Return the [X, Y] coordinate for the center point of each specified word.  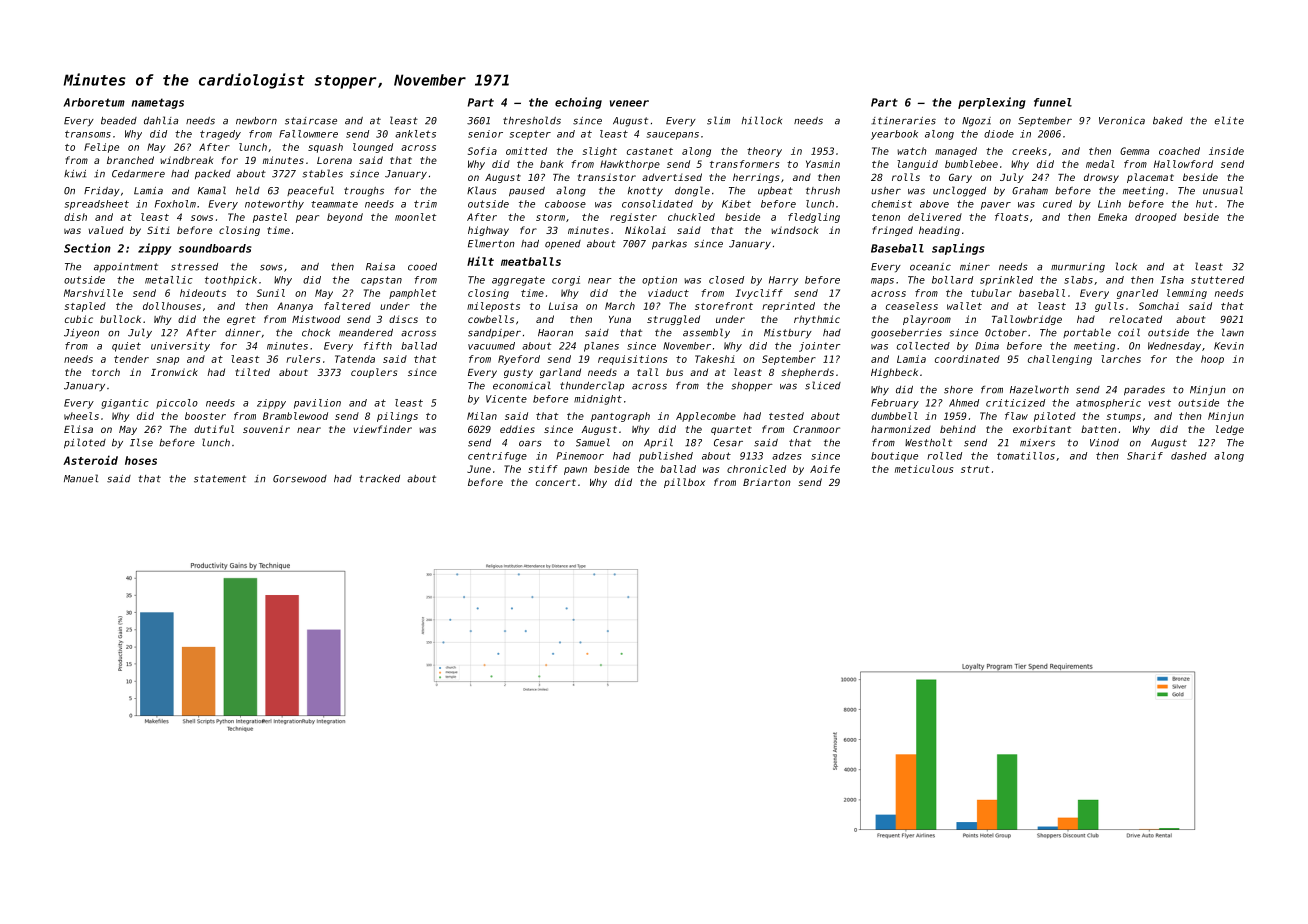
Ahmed [964, 403]
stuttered [1217, 280]
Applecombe [706, 417]
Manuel [81, 478]
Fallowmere [308, 134]
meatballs [531, 261]
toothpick [231, 281]
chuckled [691, 217]
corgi [566, 281]
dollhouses [172, 306]
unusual [1223, 190]
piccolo [177, 404]
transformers [744, 164]
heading [939, 231]
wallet [964, 306]
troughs [364, 192]
